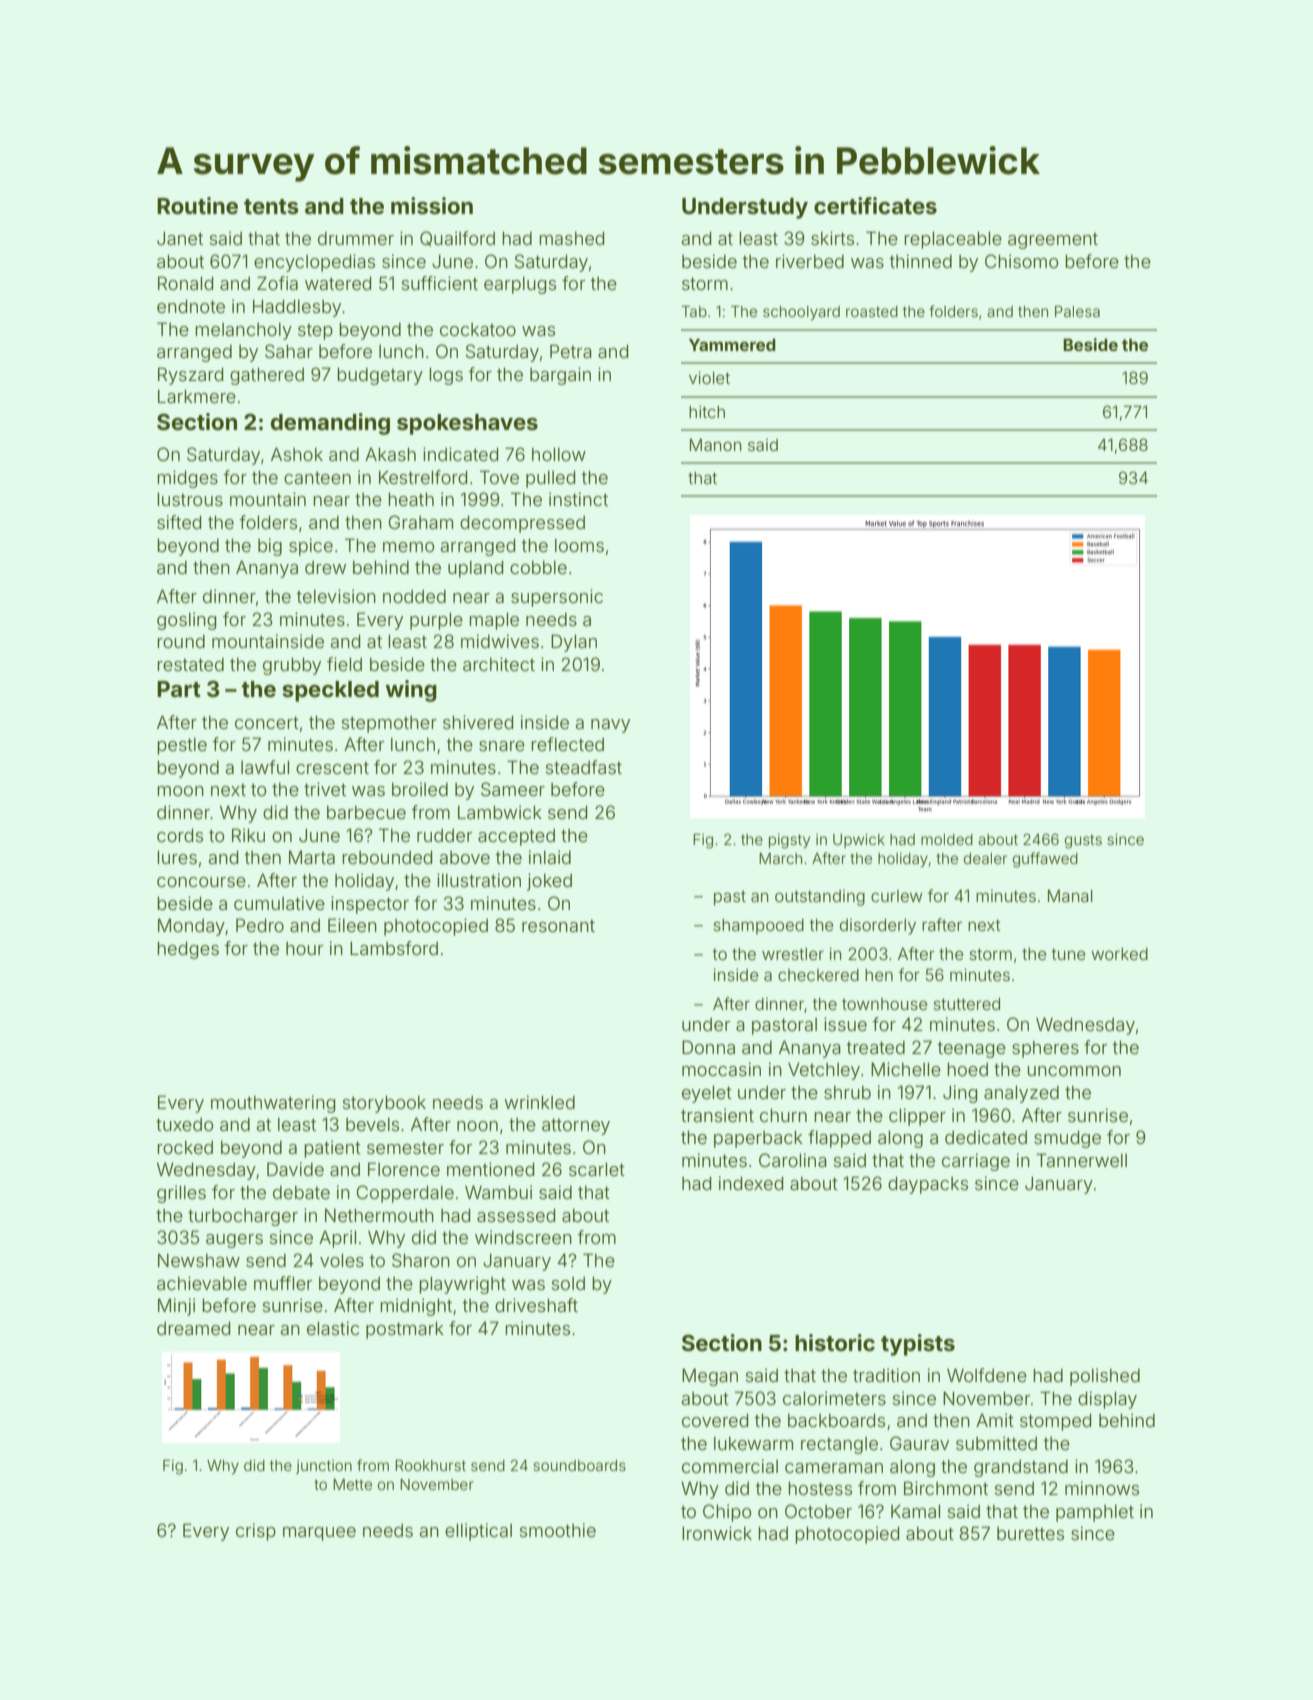 This screenshot has width=1313, height=1700. Describe the element at coordinates (500, 641) in the screenshot. I see `midwives` at that location.
